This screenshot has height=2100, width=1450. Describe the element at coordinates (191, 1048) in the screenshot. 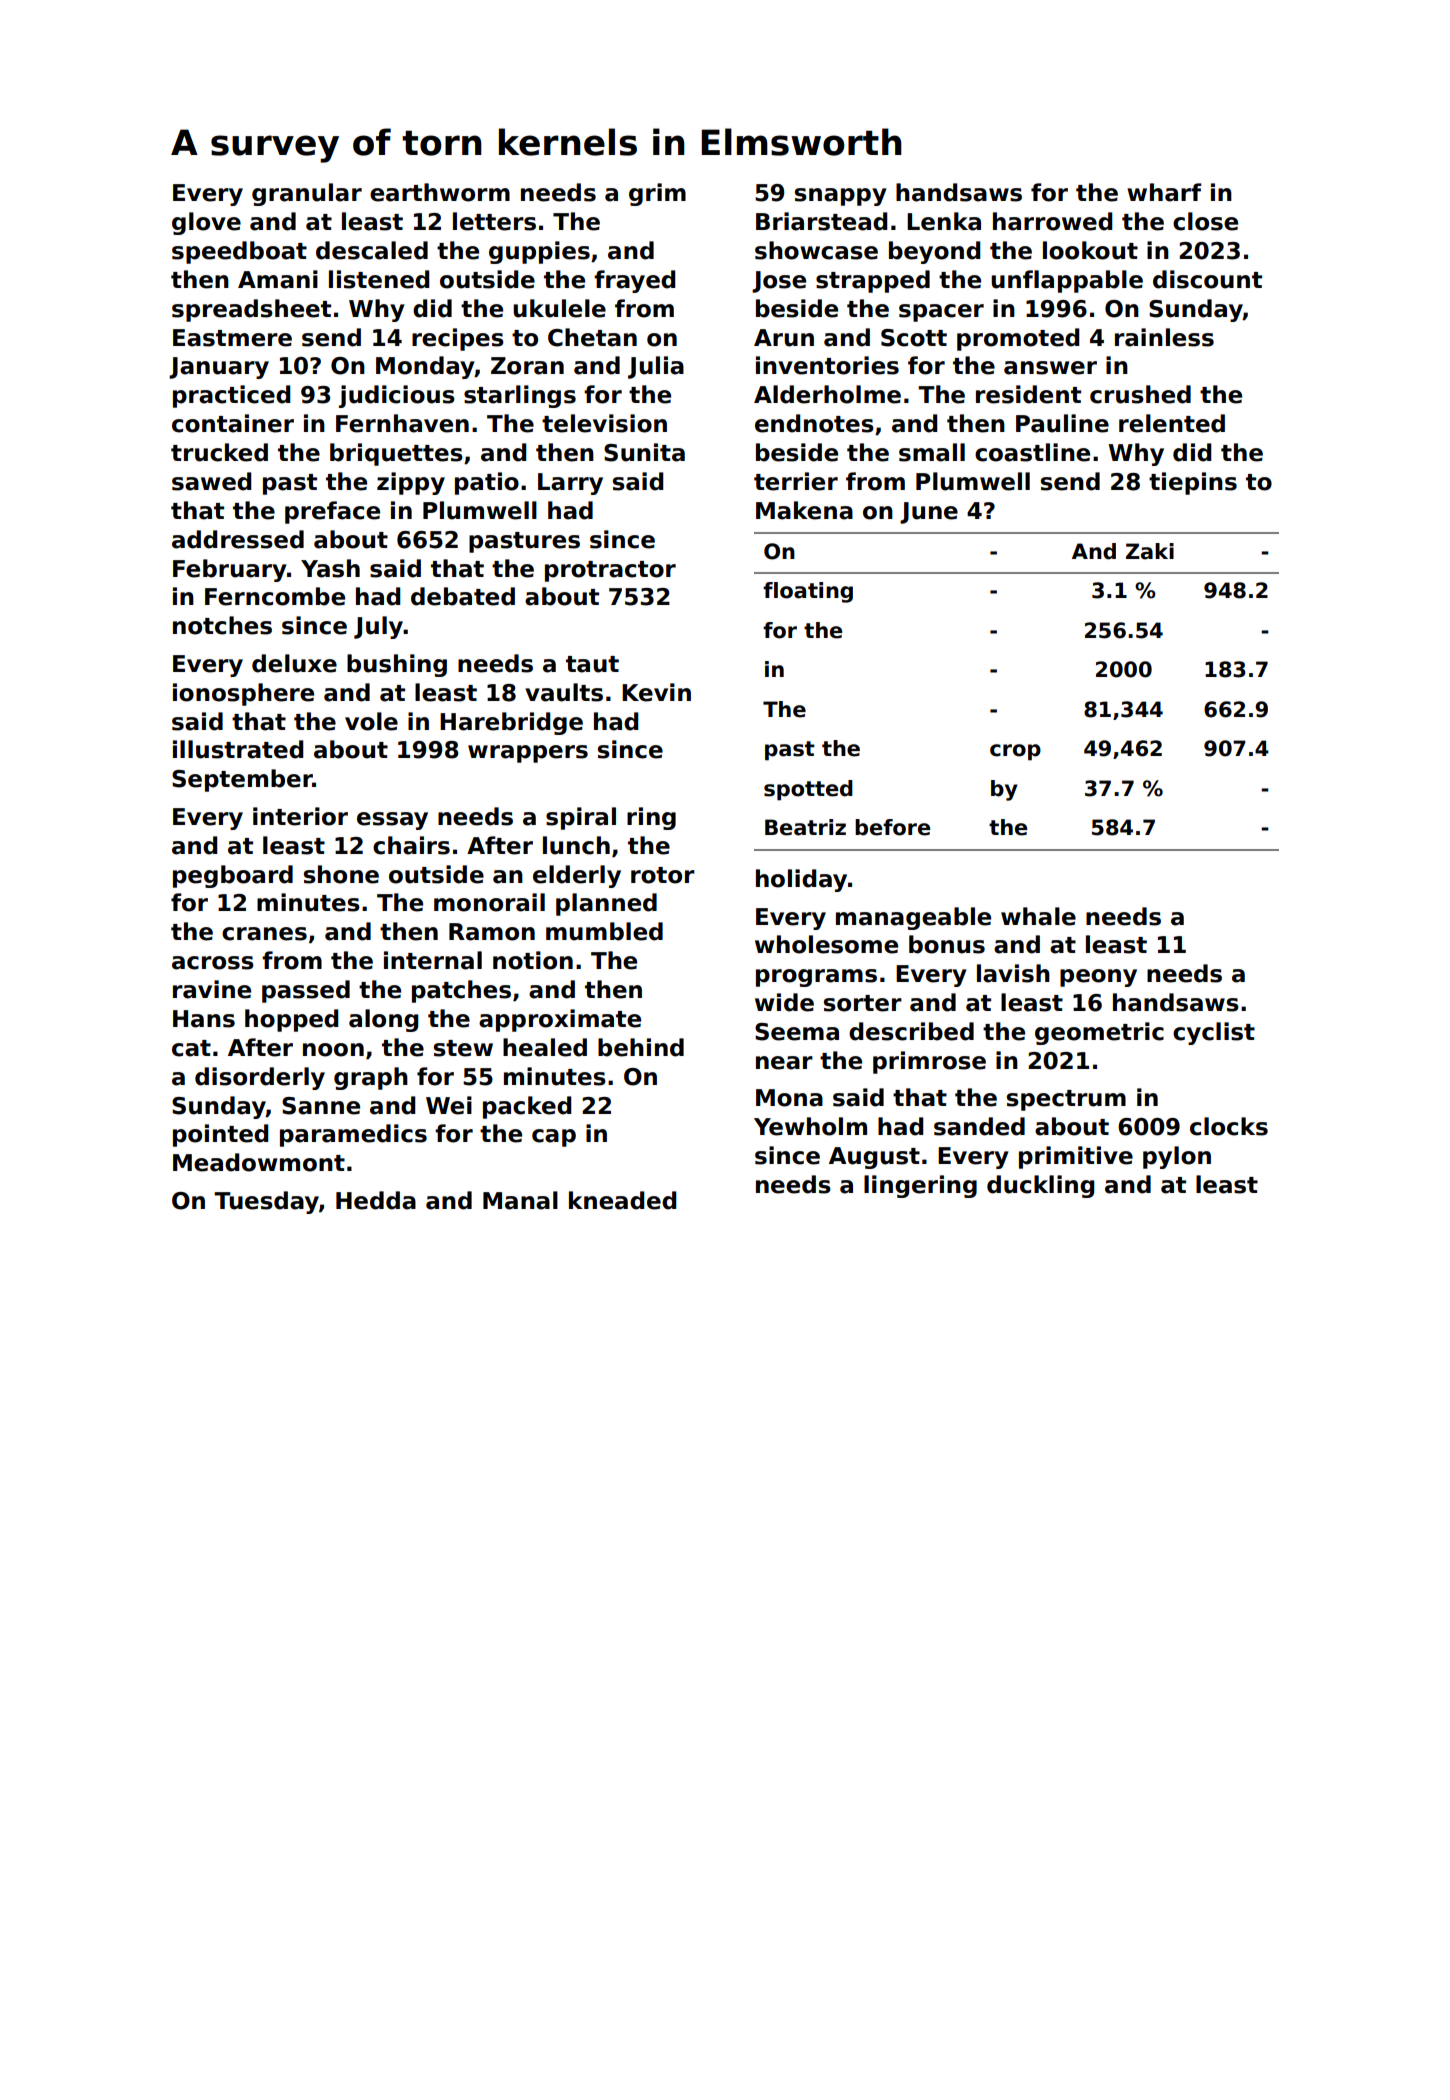

I see `cat` at that location.
